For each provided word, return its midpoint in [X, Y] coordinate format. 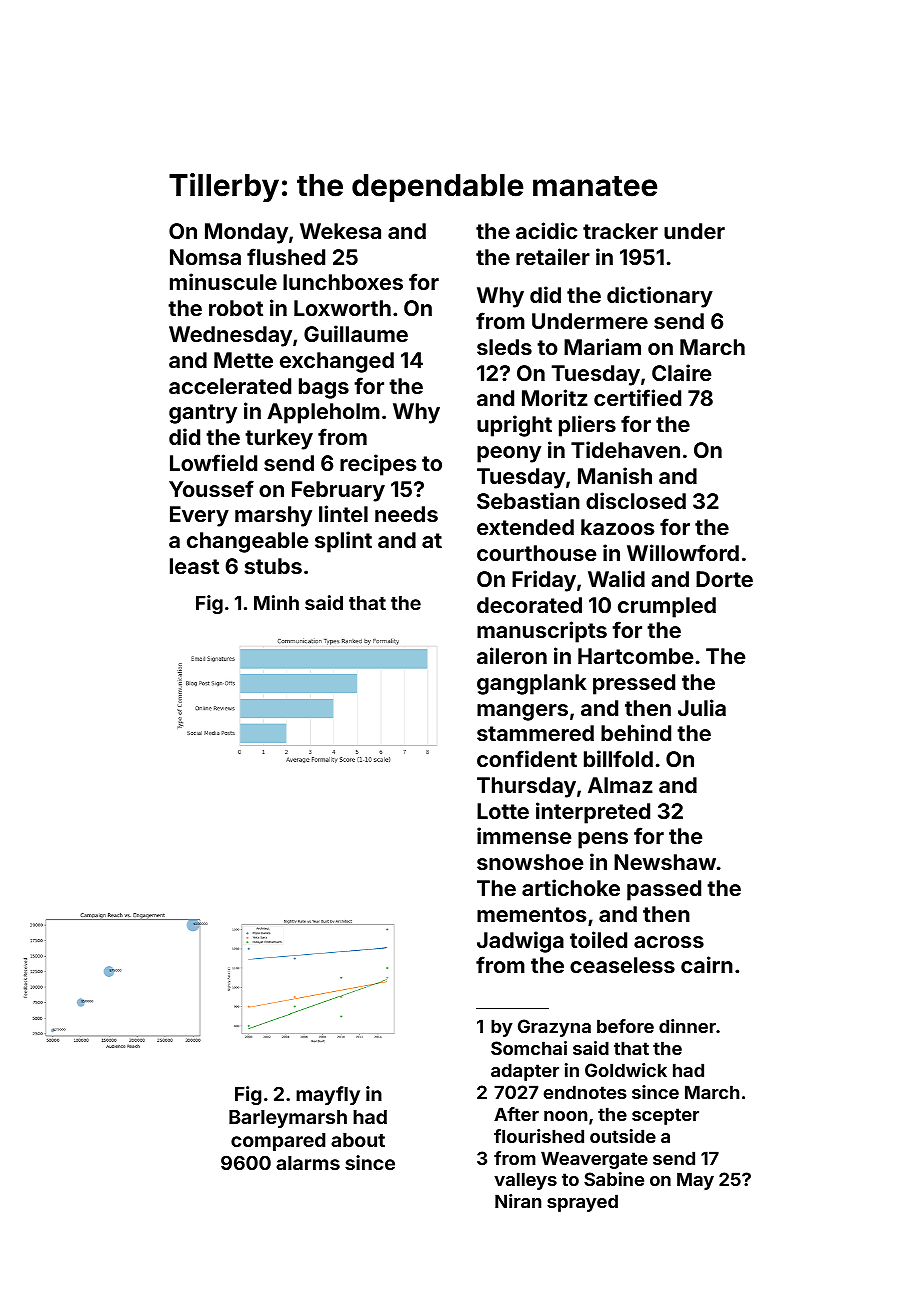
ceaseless [622, 965]
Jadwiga [520, 942]
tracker [620, 231]
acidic [546, 230]
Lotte [503, 811]
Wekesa [340, 231]
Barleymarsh [288, 1119]
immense [524, 835]
